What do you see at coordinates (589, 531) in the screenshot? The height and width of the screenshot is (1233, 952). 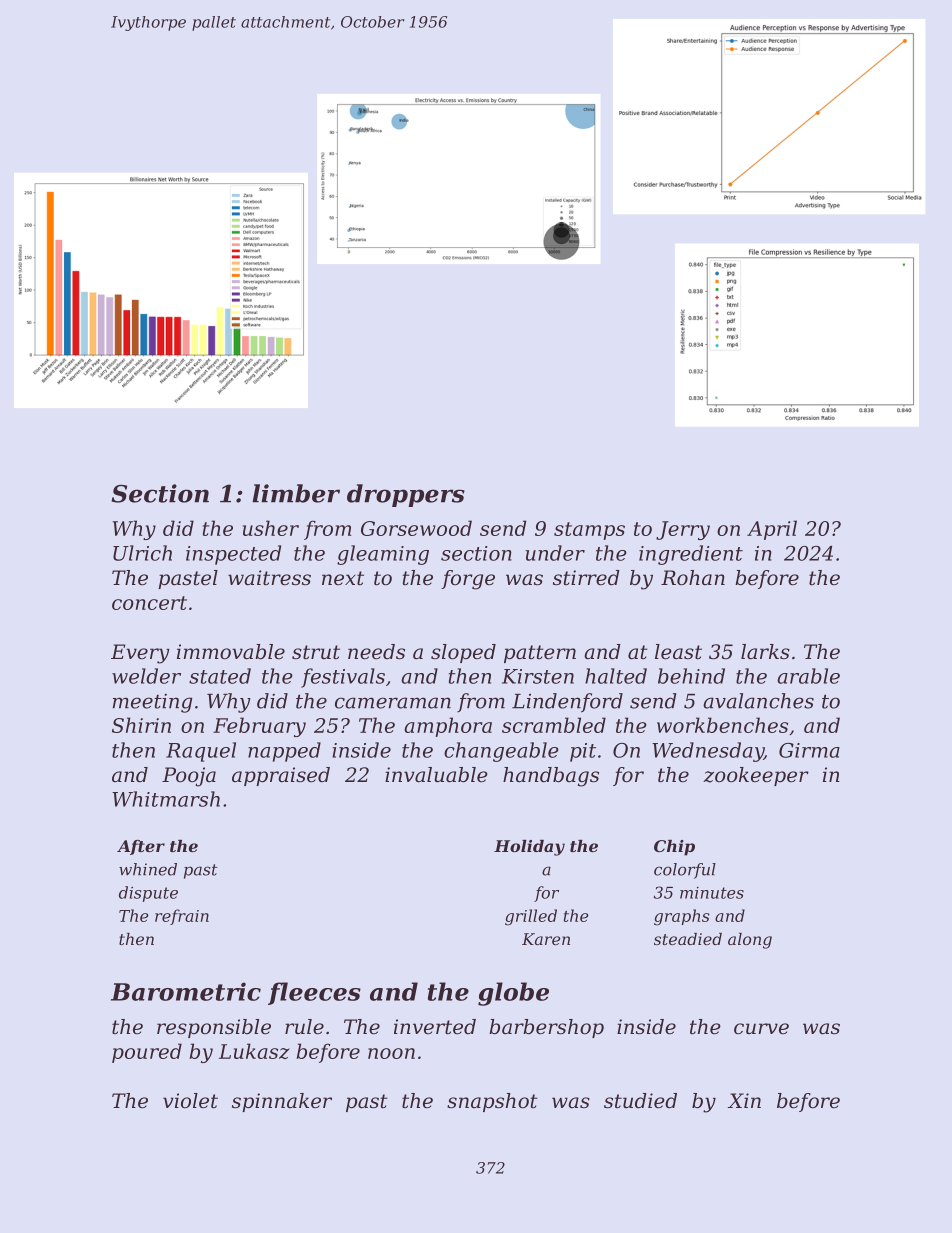 I see `stamps` at bounding box center [589, 531].
